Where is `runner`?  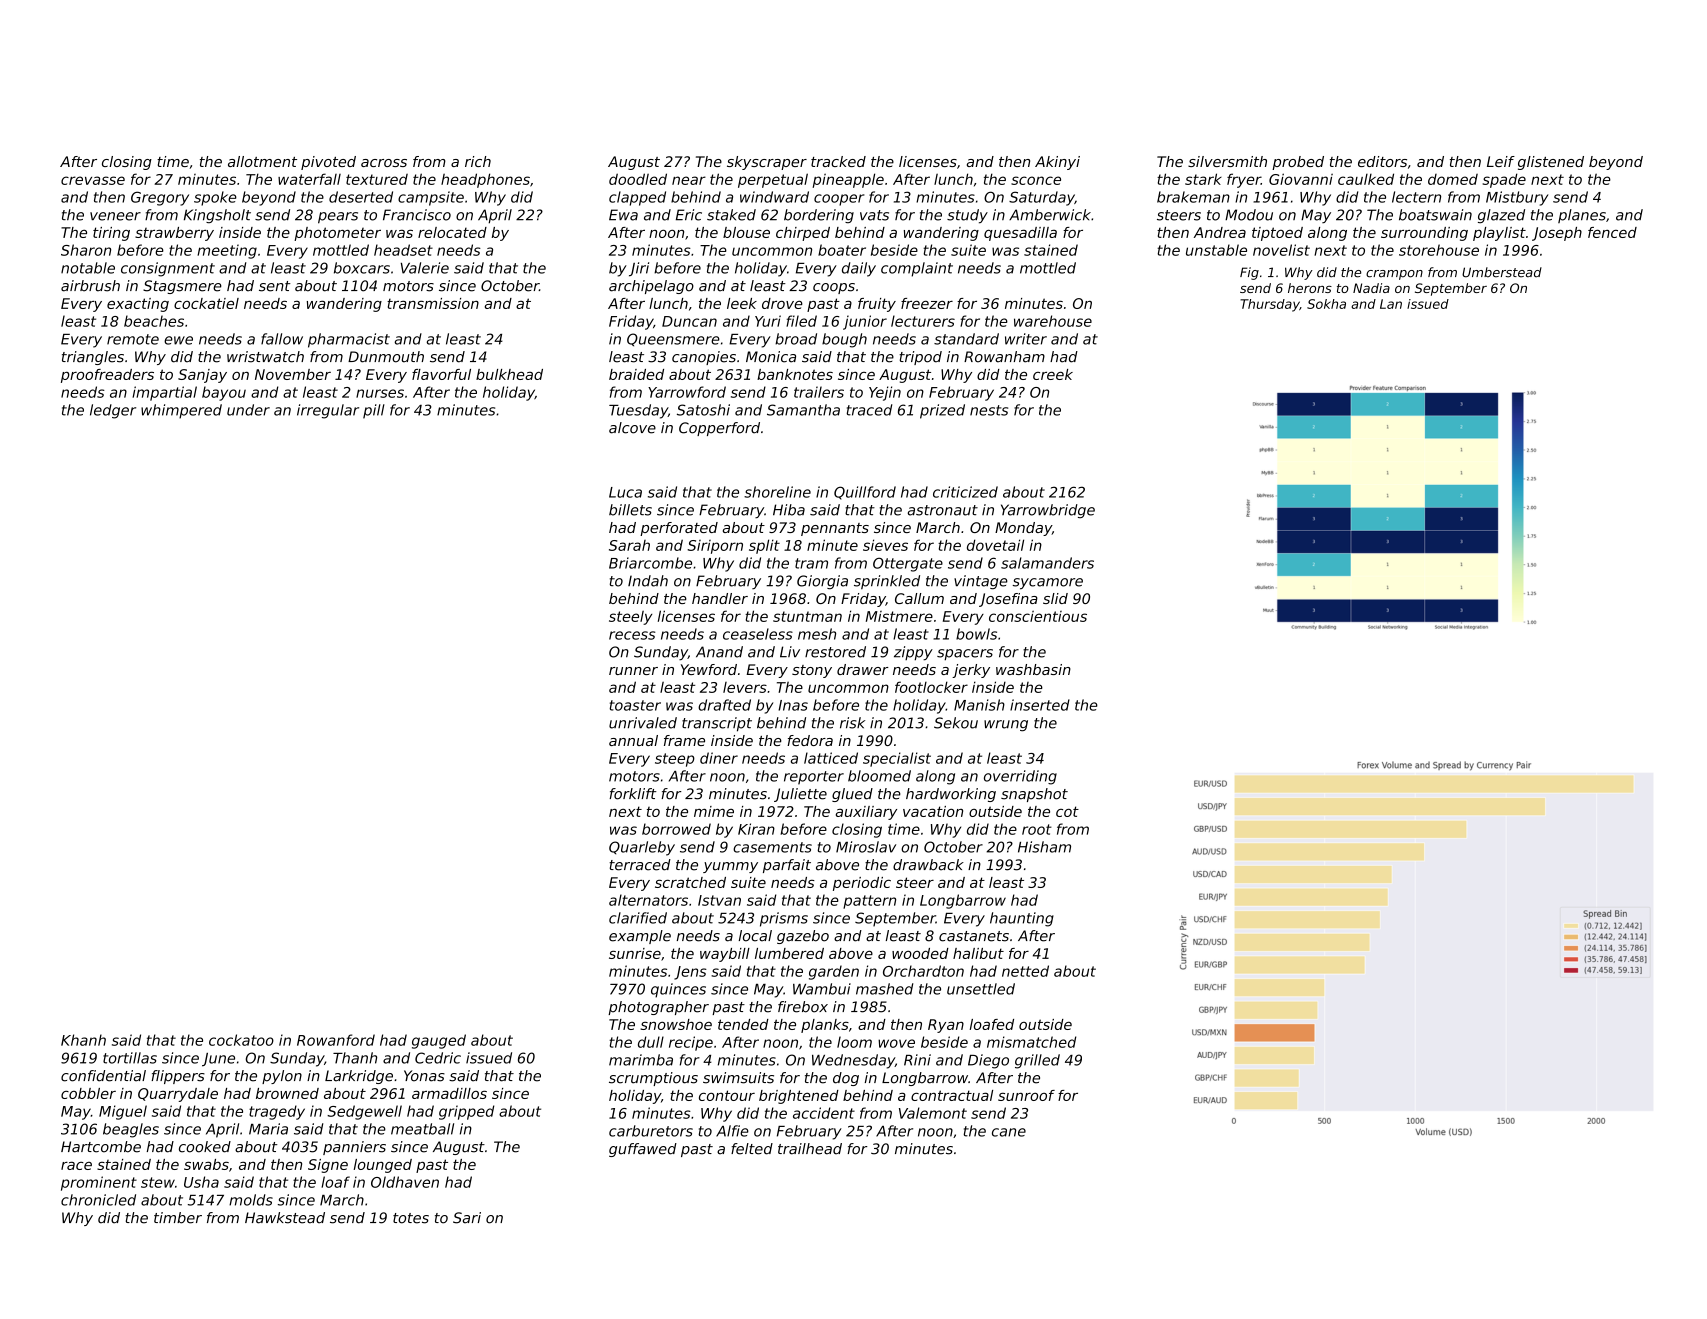
runner is located at coordinates (633, 671).
